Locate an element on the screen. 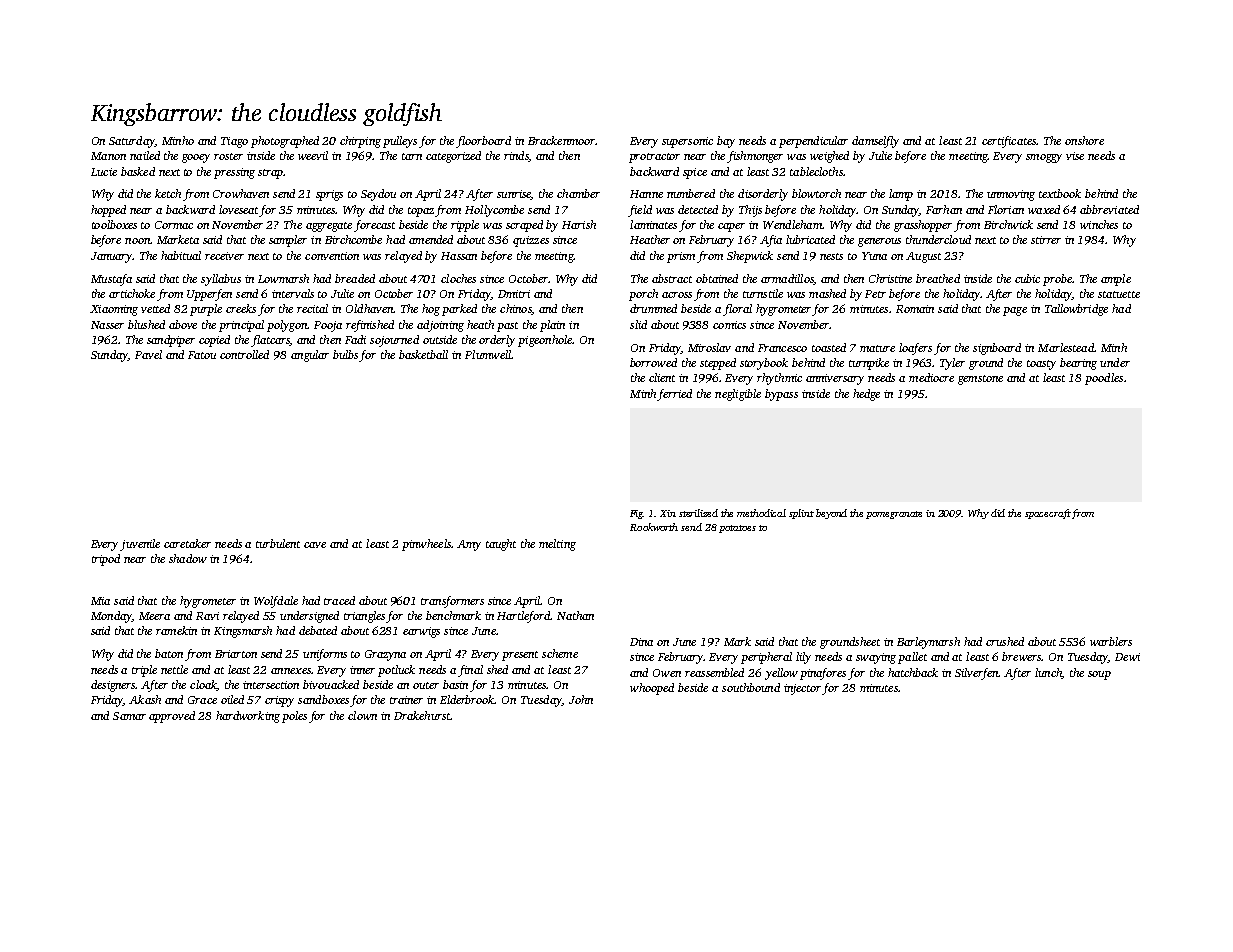  Dewi is located at coordinates (1127, 657).
